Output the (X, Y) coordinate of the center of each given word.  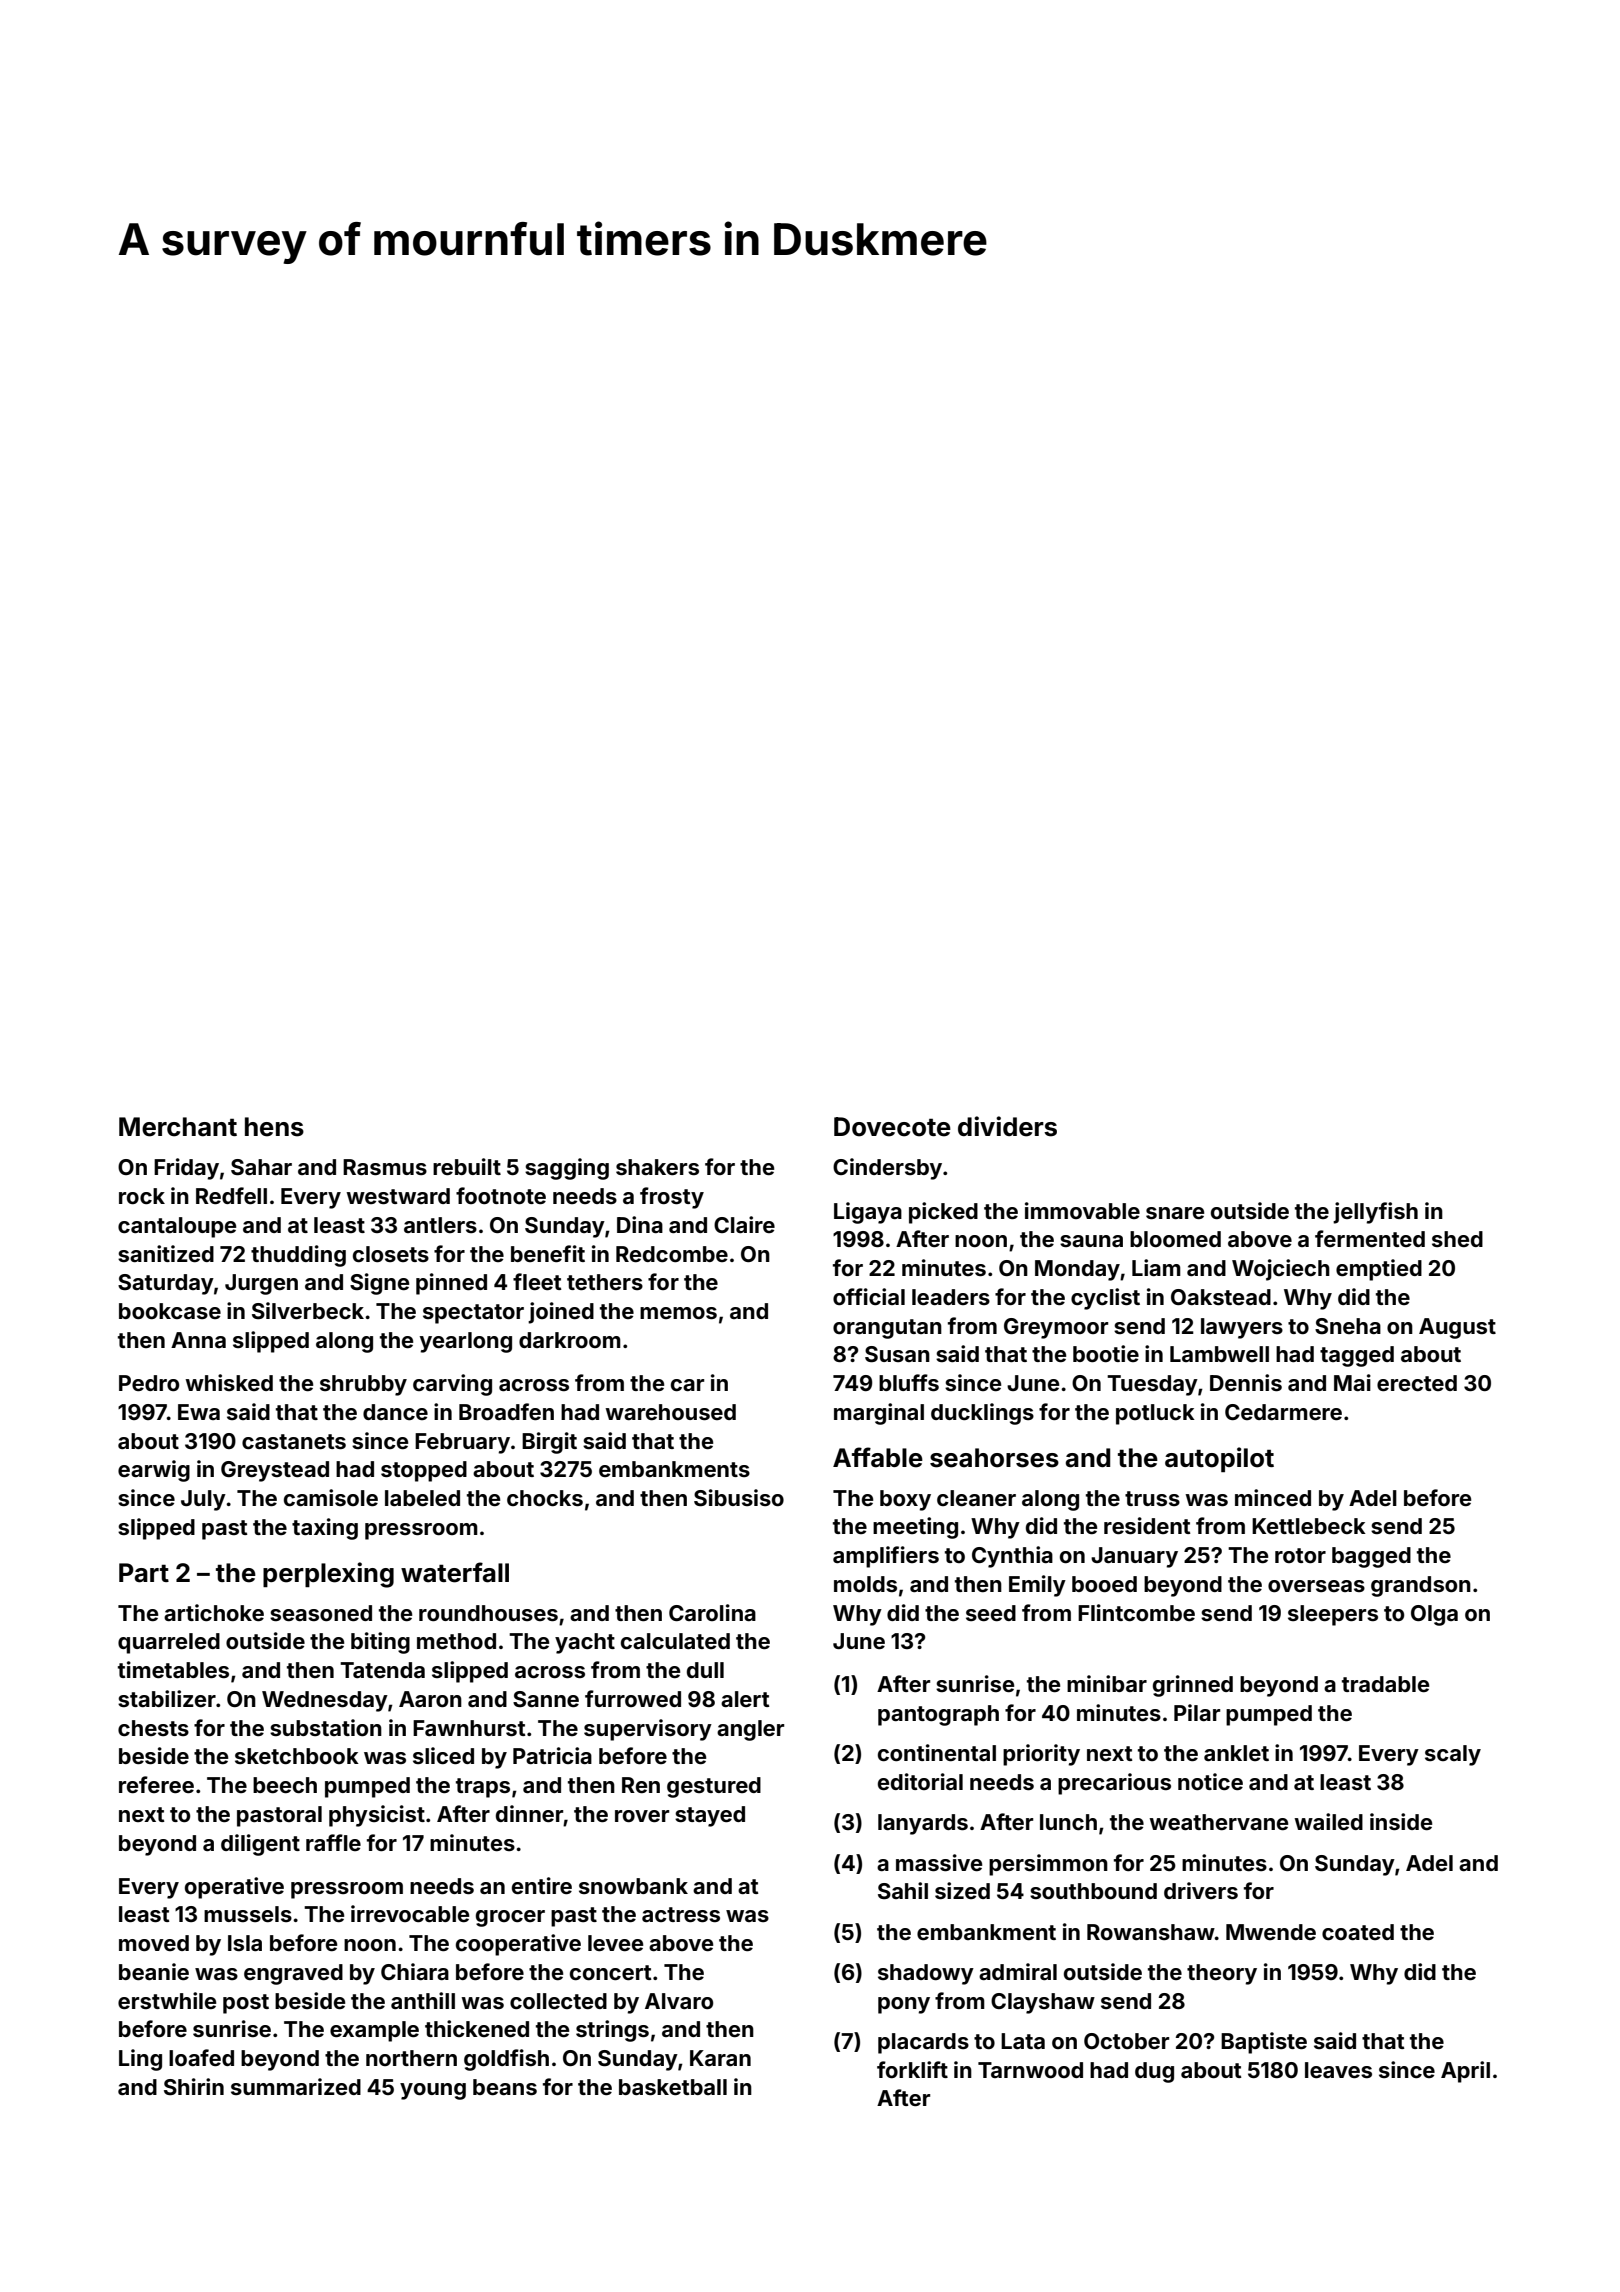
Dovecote (892, 1127)
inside (1401, 1821)
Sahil (903, 1890)
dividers (1007, 1126)
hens (274, 1127)
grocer (510, 1918)
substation (326, 1727)
